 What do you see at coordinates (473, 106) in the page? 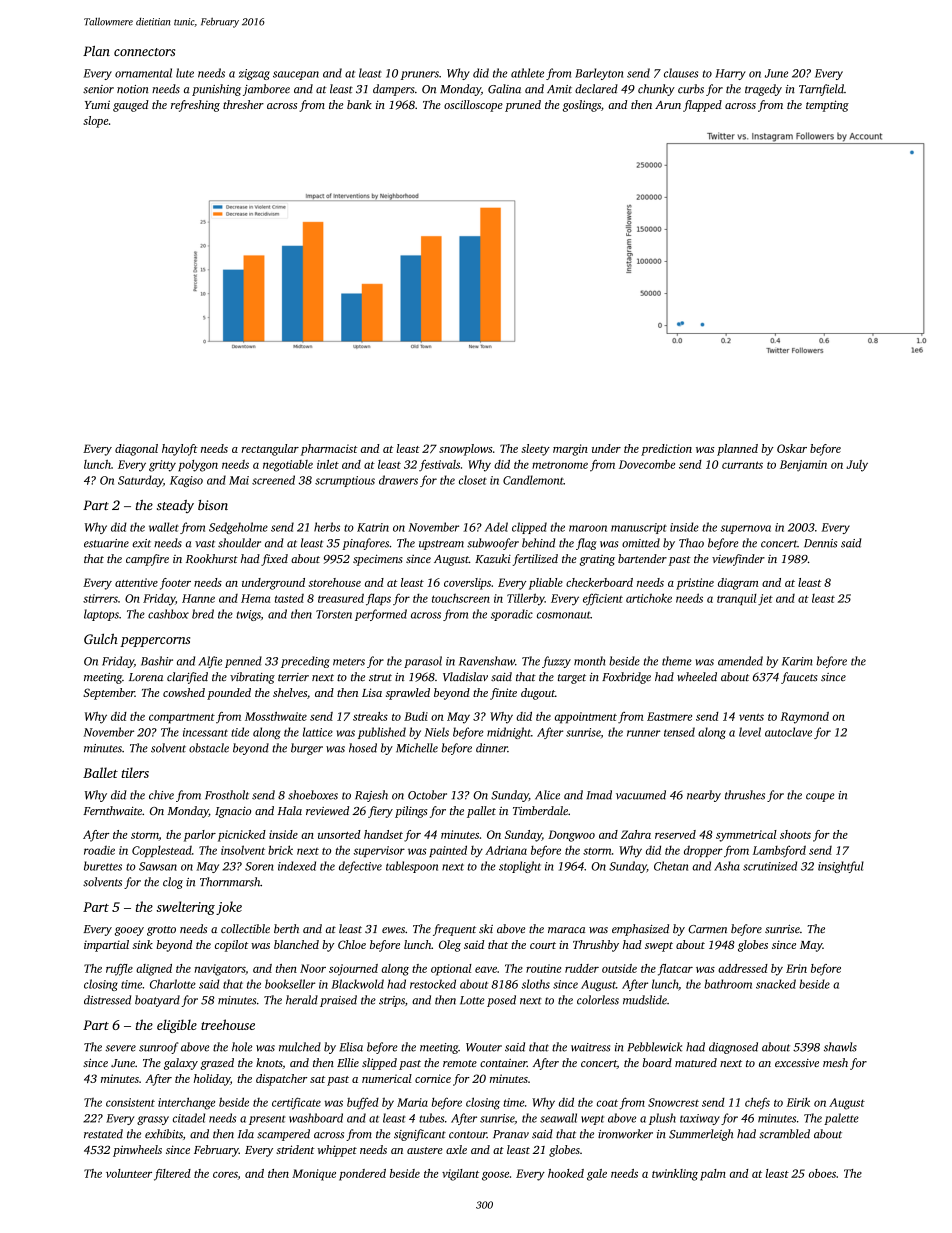
I see `oscilloscope` at bounding box center [473, 106].
